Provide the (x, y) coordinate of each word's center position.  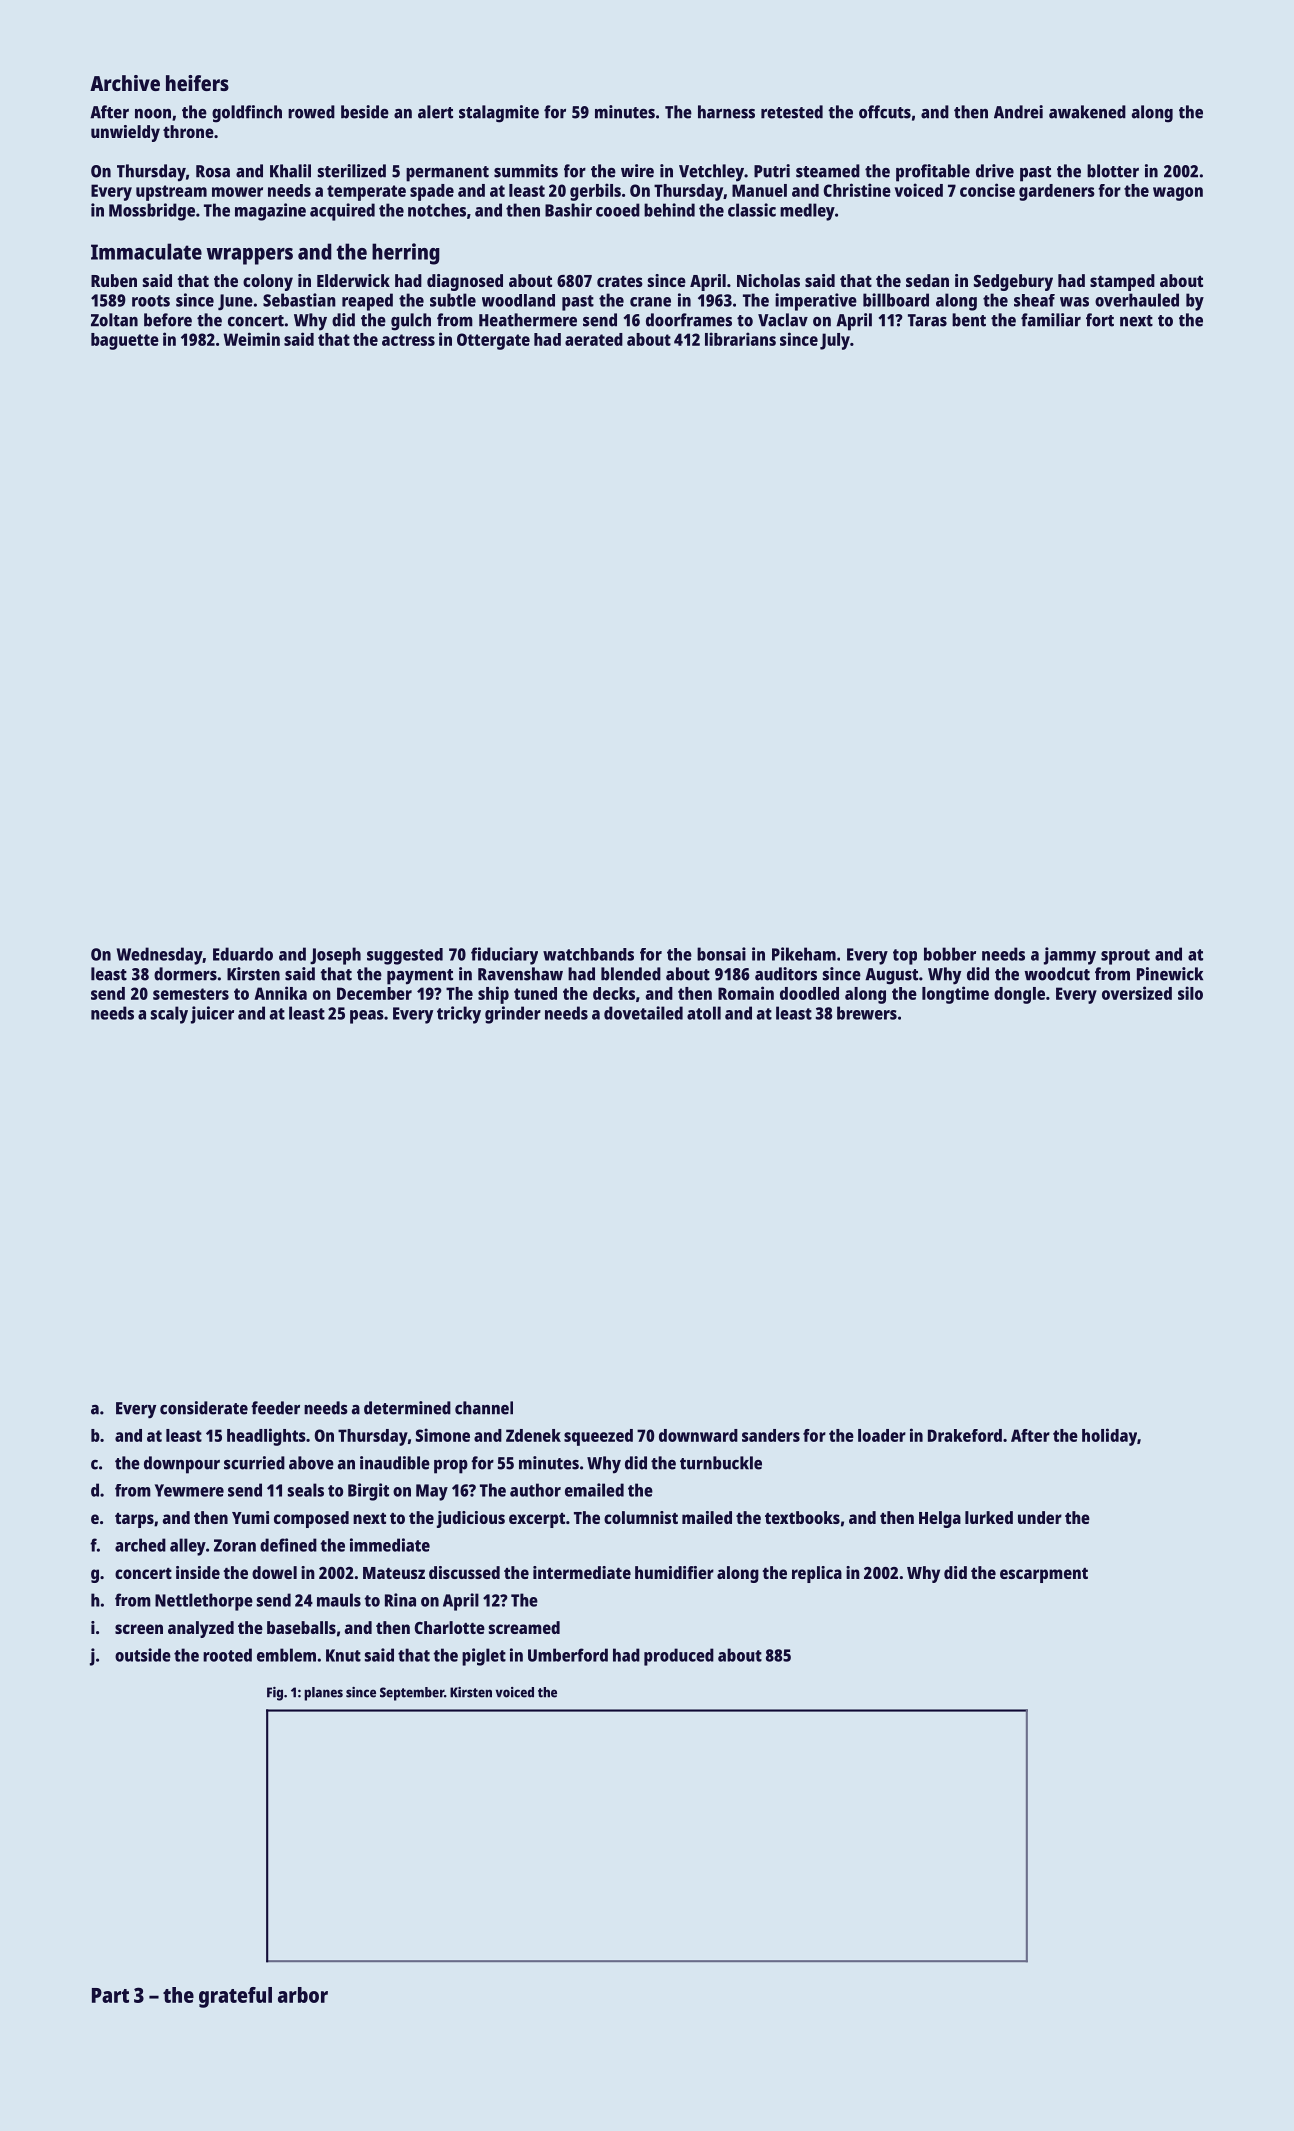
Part (110, 1995)
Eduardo (243, 954)
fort (1100, 320)
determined (407, 1408)
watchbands (588, 954)
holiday (1109, 1437)
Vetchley (711, 173)
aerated (594, 339)
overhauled (1137, 300)
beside (365, 112)
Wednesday (160, 956)
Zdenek (533, 1435)
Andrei (1018, 112)
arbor (303, 1995)
